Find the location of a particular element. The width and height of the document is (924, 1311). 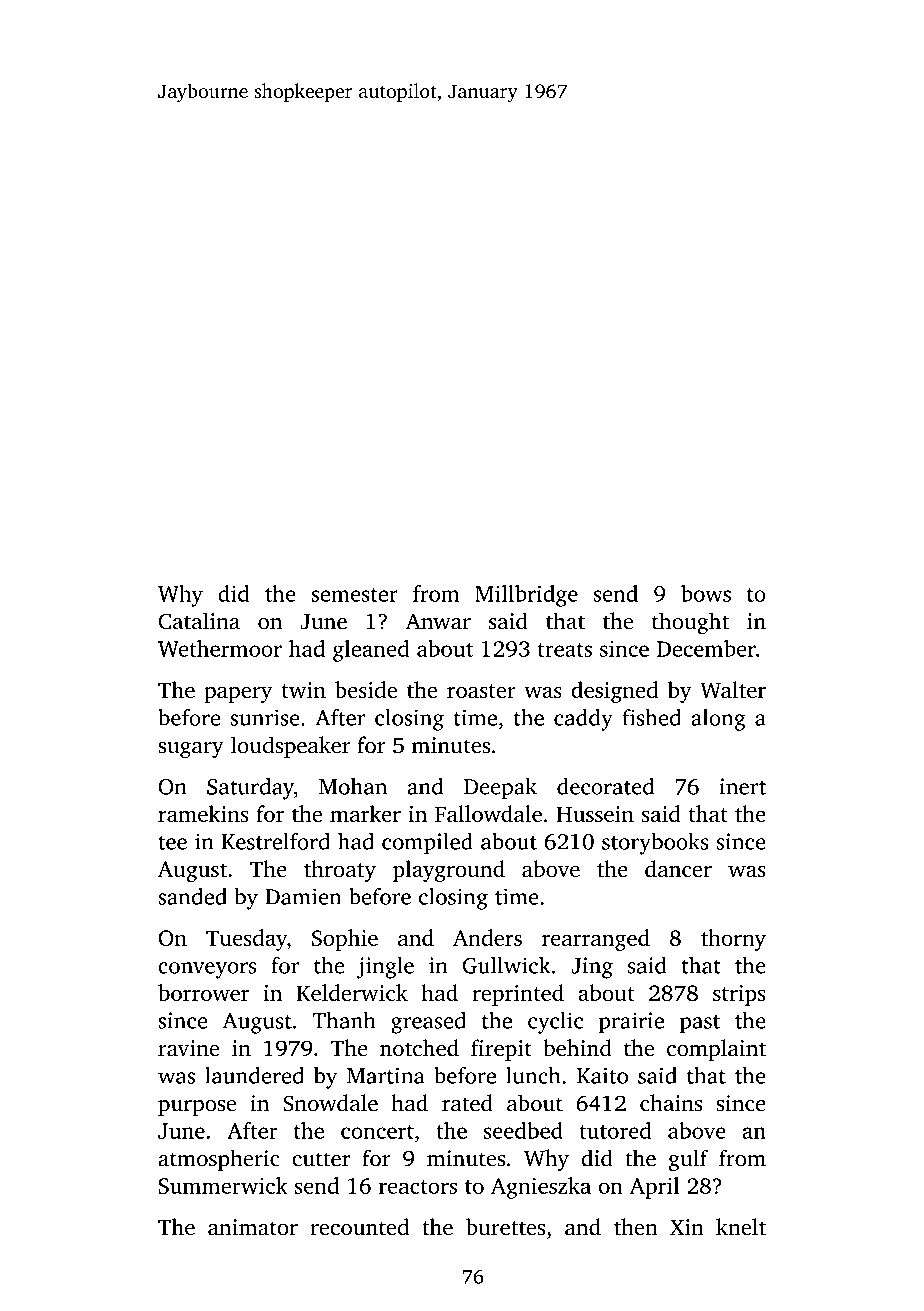

conveyors is located at coordinates (207, 970).
